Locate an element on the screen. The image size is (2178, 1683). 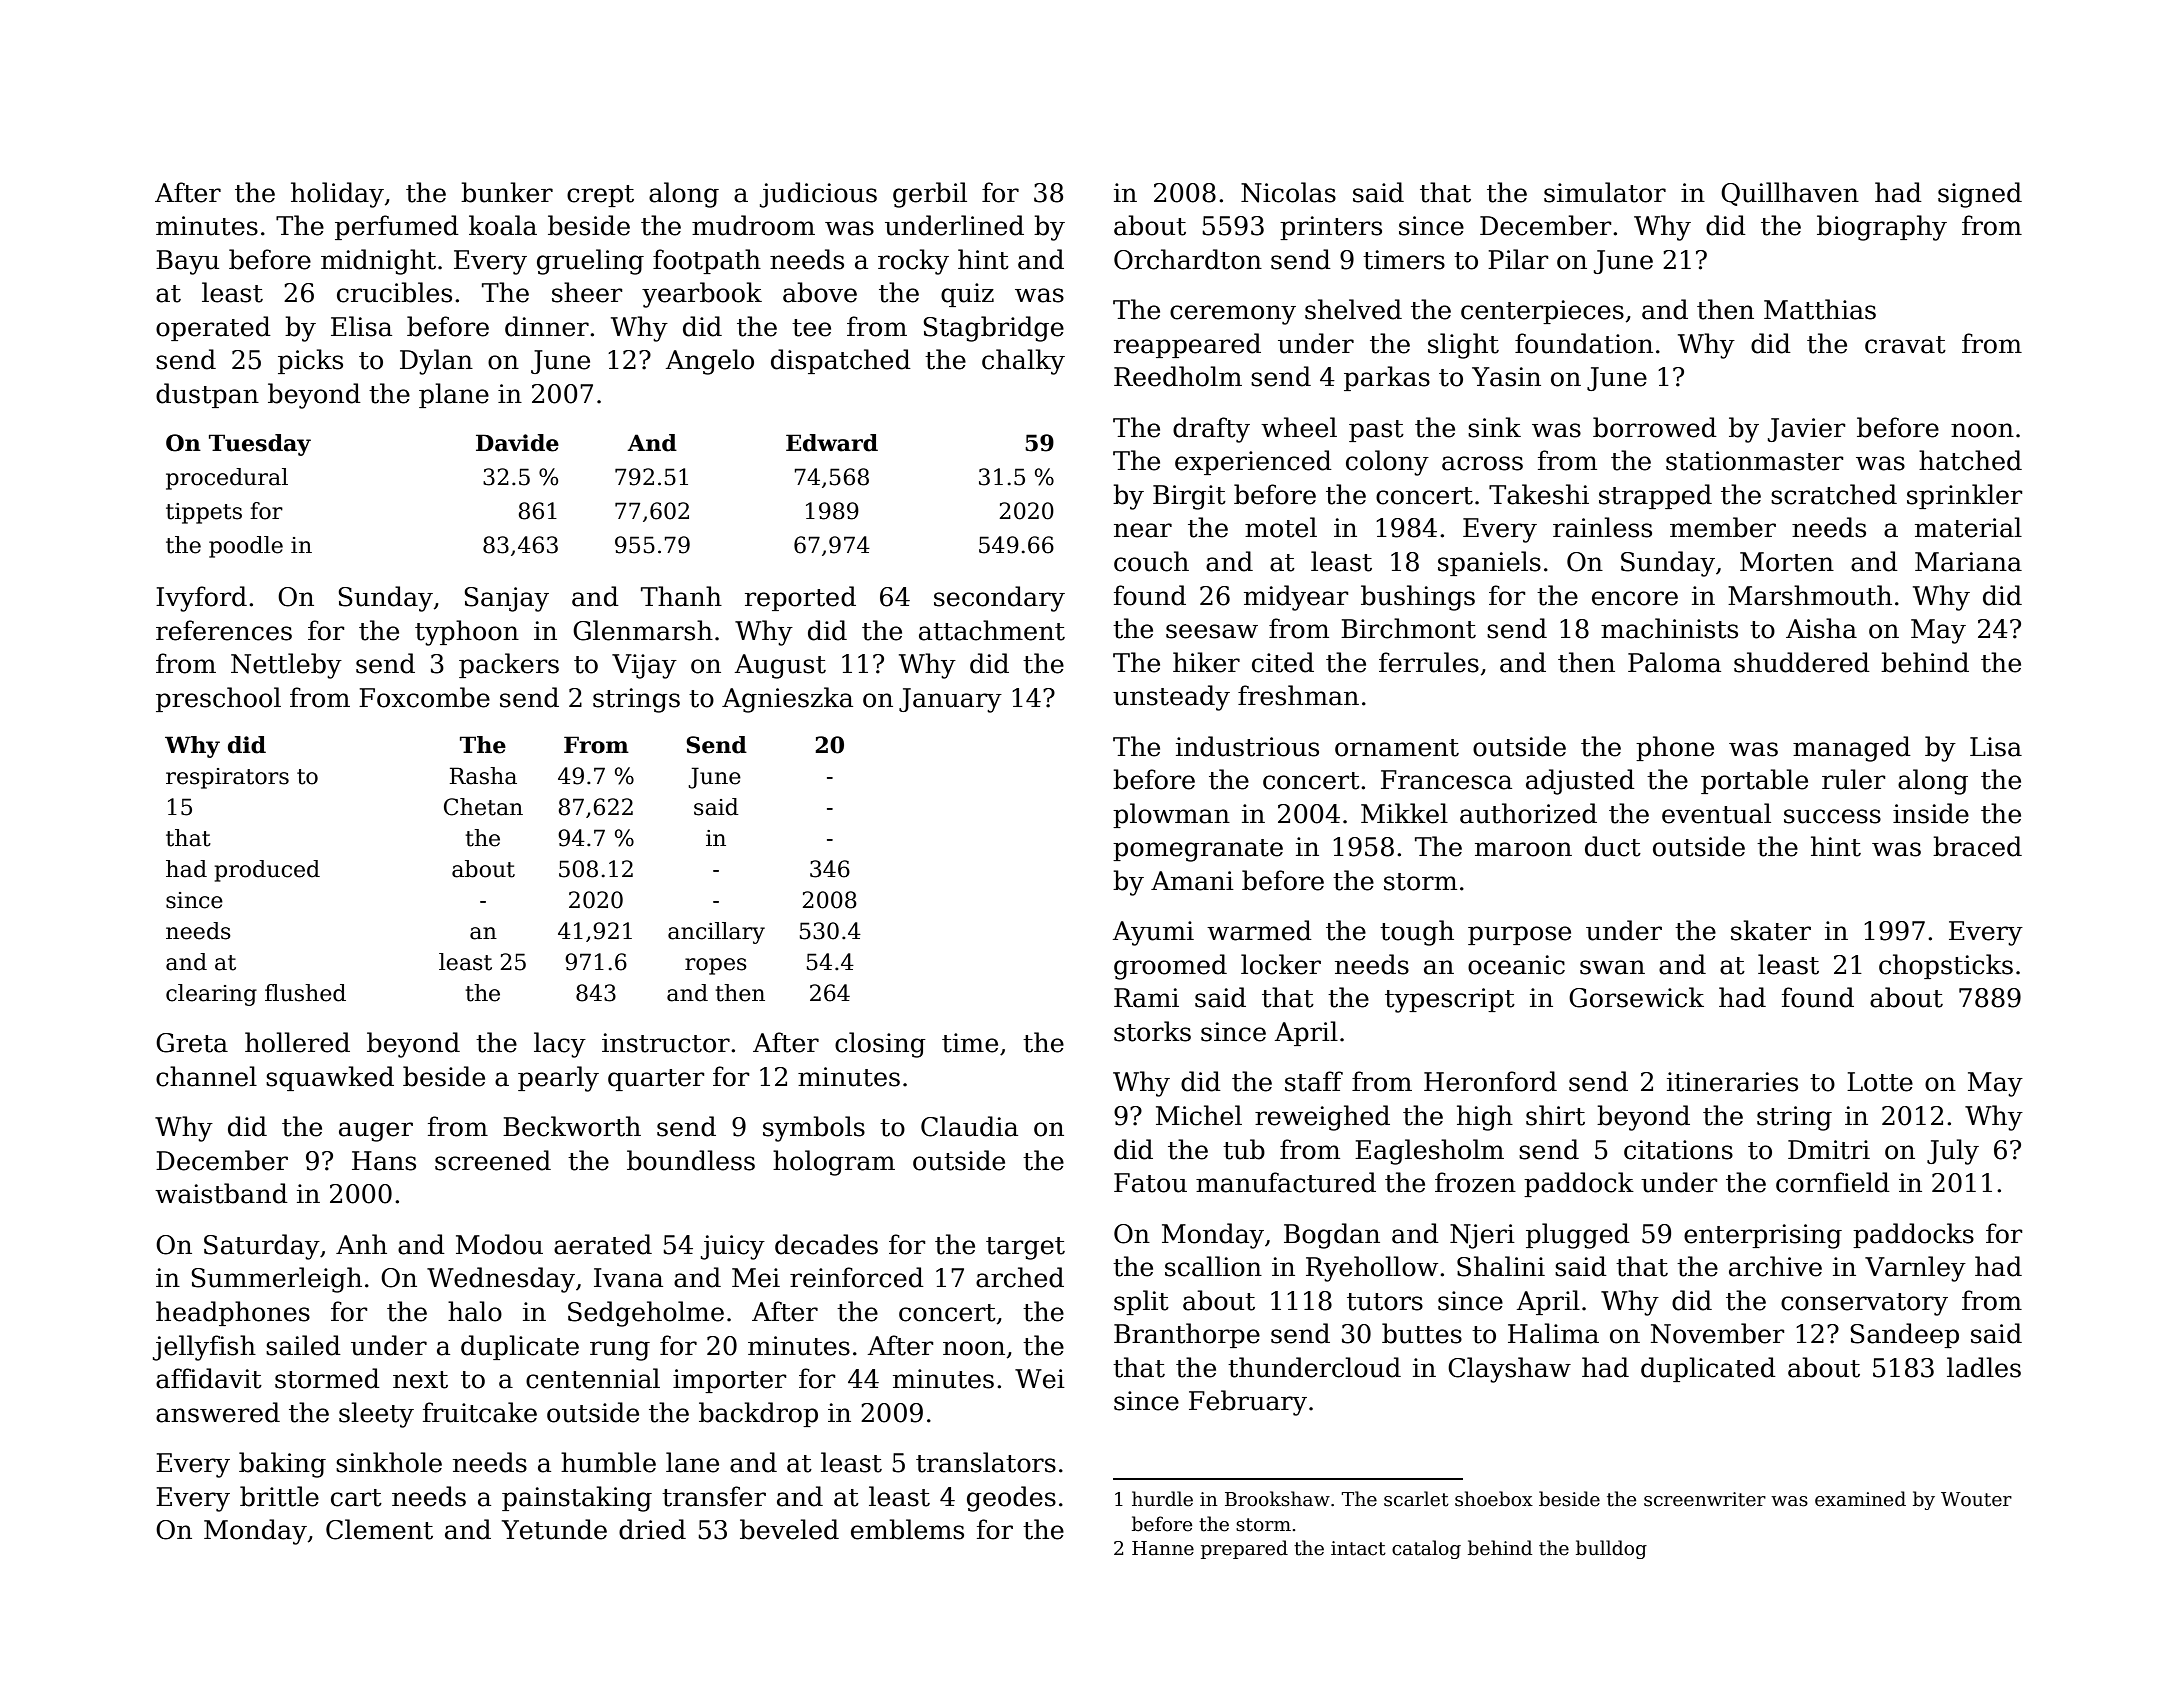
cornfield is located at coordinates (1833, 1182).
